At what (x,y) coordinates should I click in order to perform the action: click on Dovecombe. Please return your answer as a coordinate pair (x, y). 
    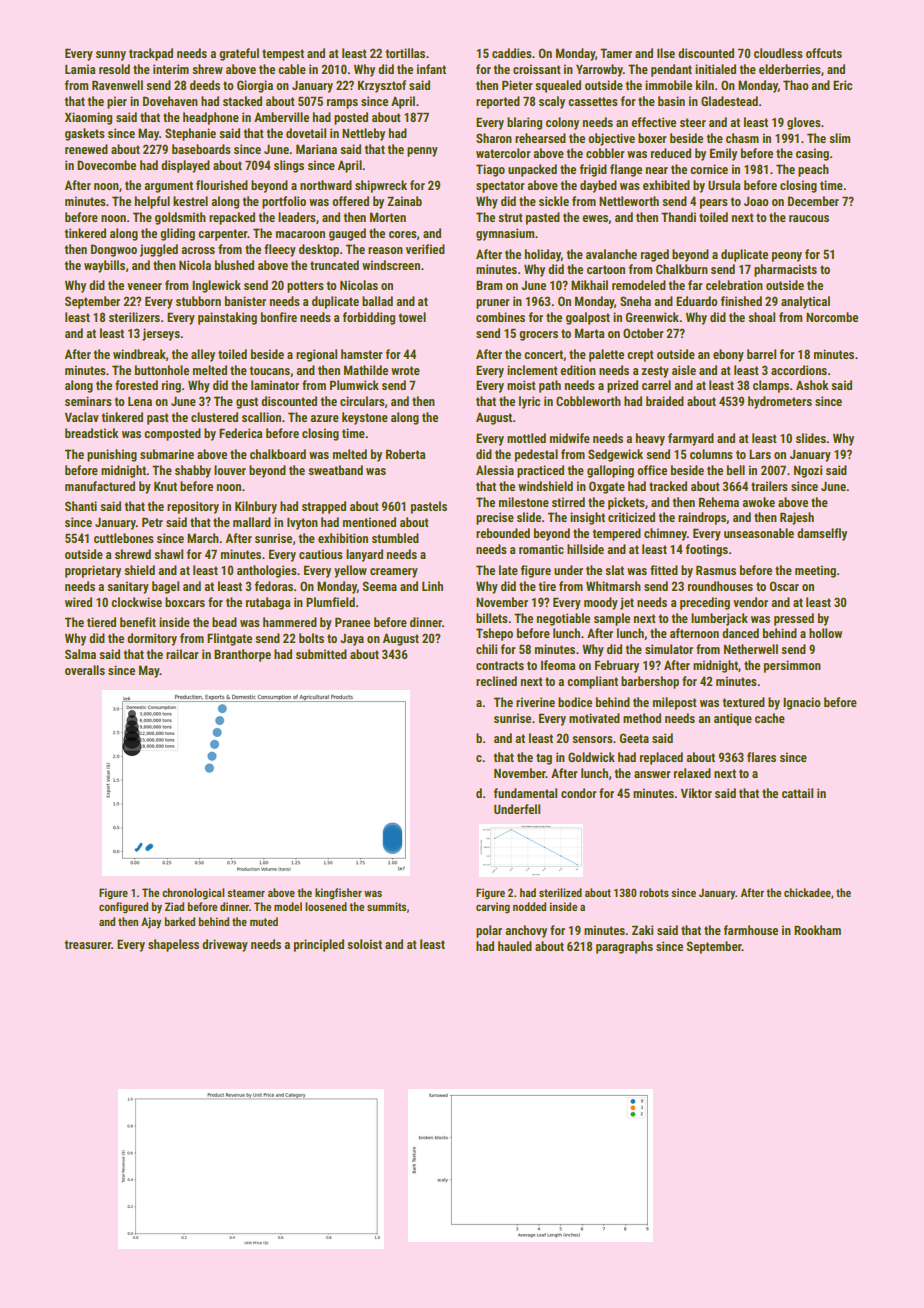
    Looking at the image, I should click on (106, 165).
